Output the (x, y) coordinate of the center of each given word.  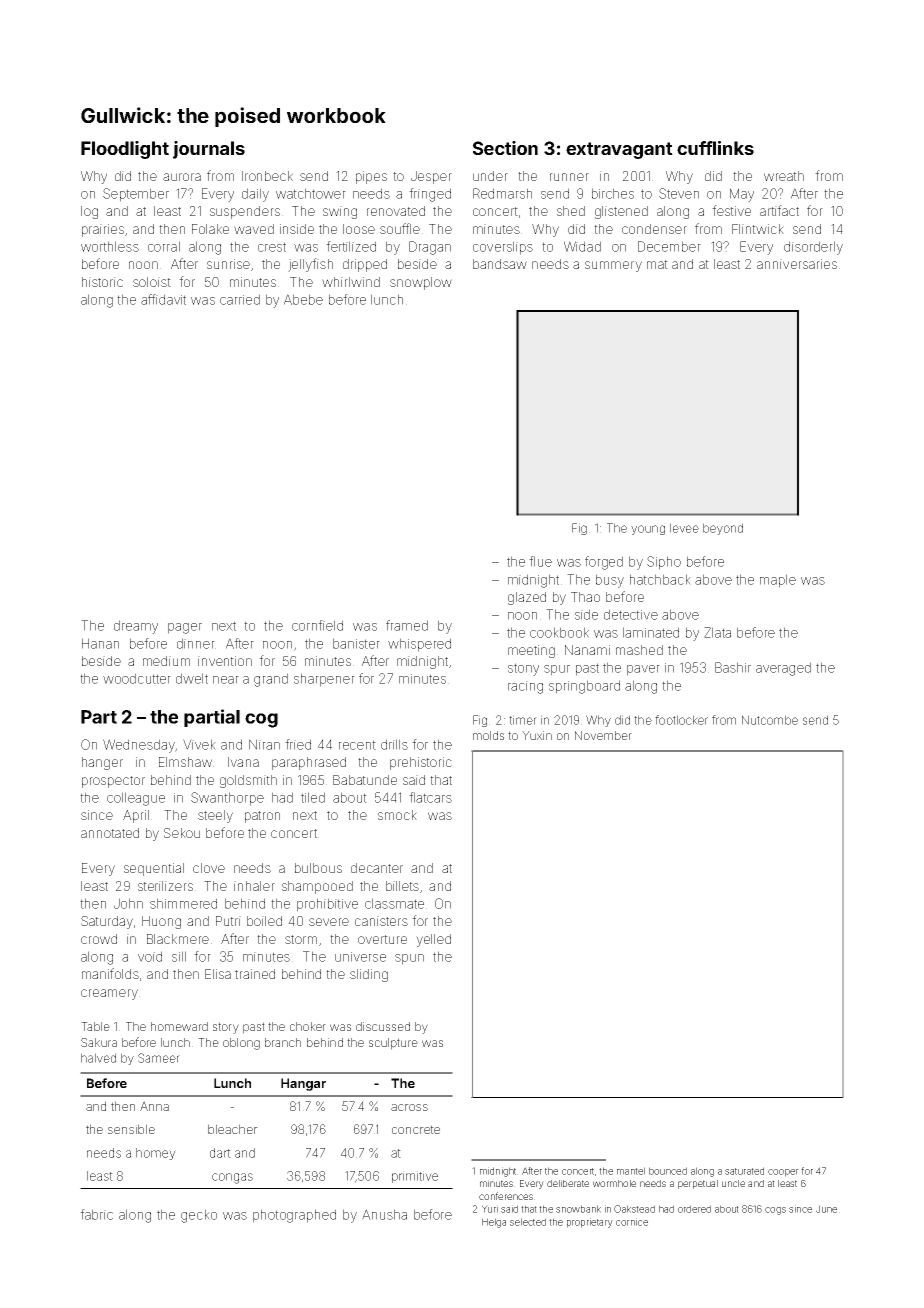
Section (505, 148)
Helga (494, 1223)
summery (613, 266)
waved (254, 229)
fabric (96, 1214)
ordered (694, 1209)
